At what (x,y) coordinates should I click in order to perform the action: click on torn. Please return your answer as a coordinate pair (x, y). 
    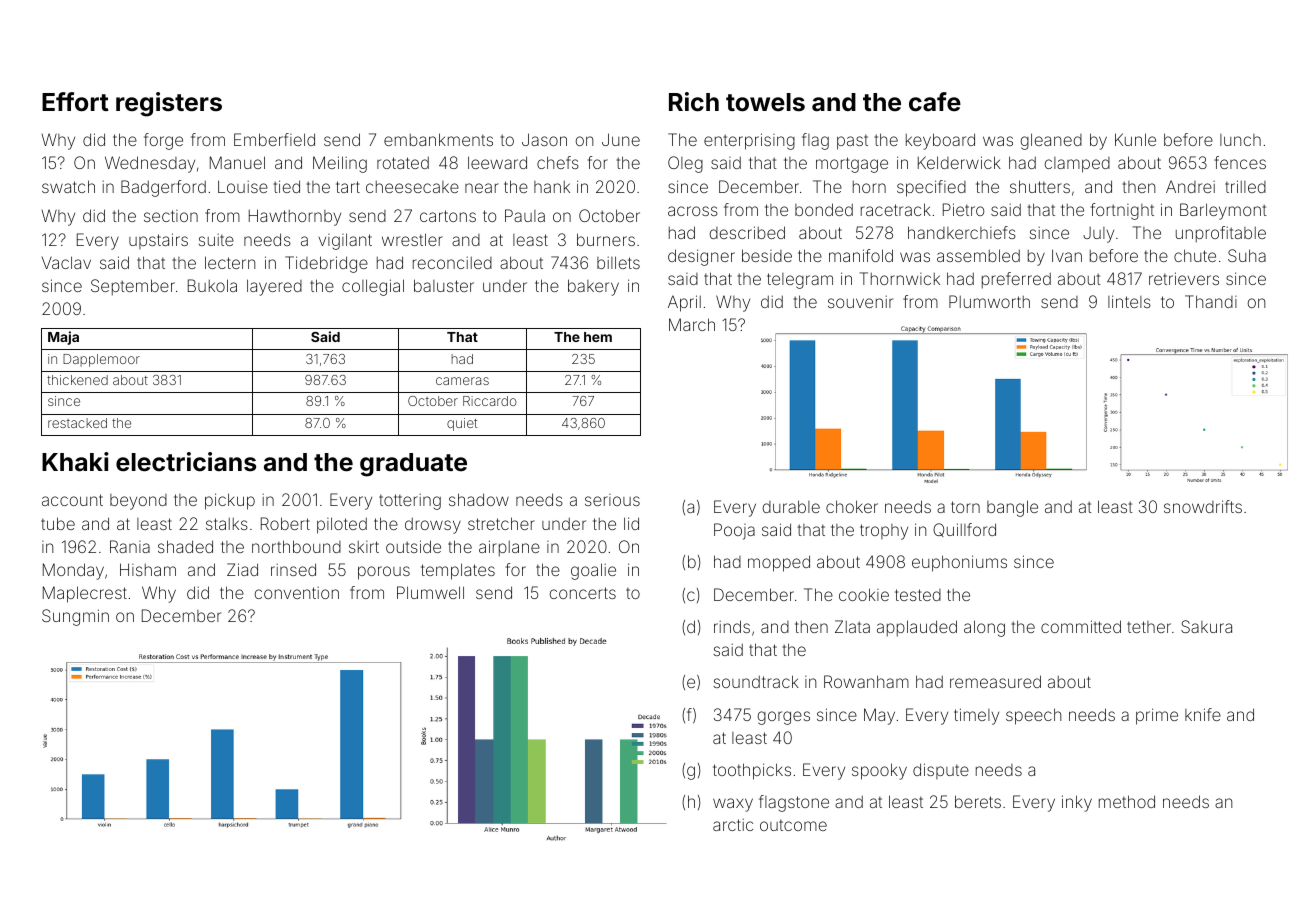
    Looking at the image, I should click on (965, 507).
